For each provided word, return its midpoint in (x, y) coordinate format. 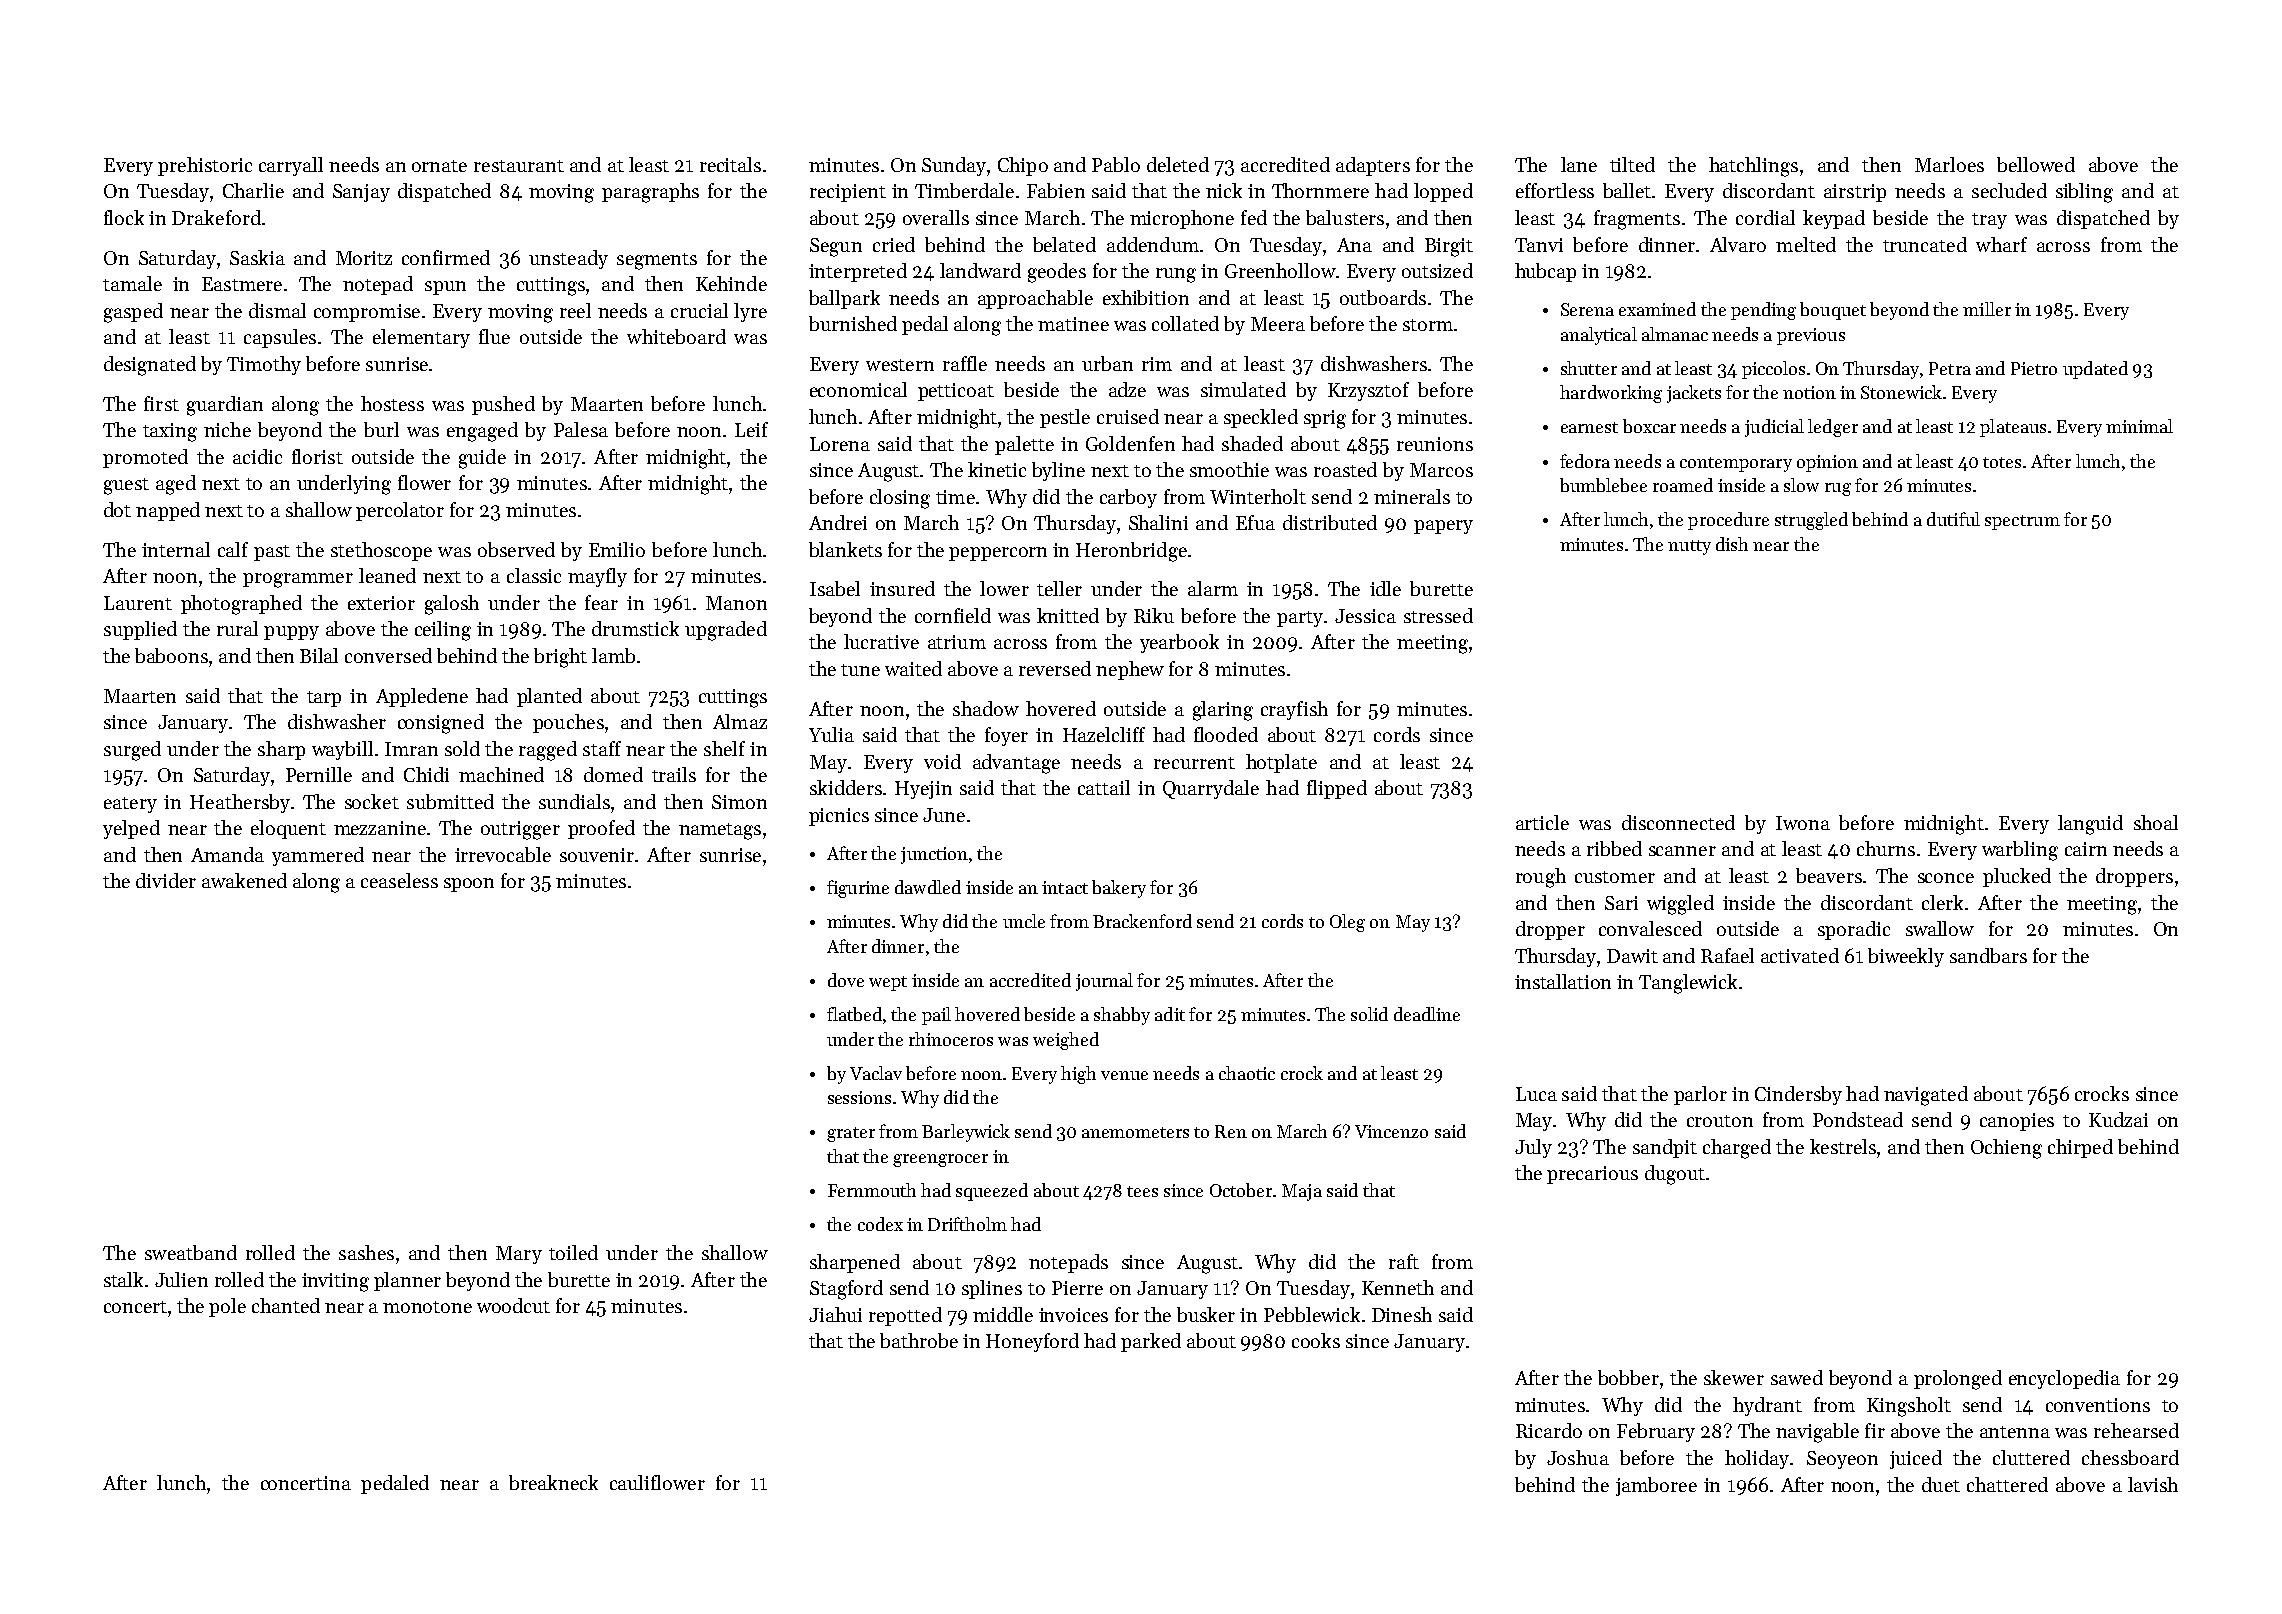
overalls (936, 217)
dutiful (1953, 519)
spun (445, 288)
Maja (1302, 1192)
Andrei (838, 522)
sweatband (191, 1252)
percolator (400, 511)
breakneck (553, 1482)
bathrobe (919, 1340)
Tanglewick (1688, 984)
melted (1806, 244)
